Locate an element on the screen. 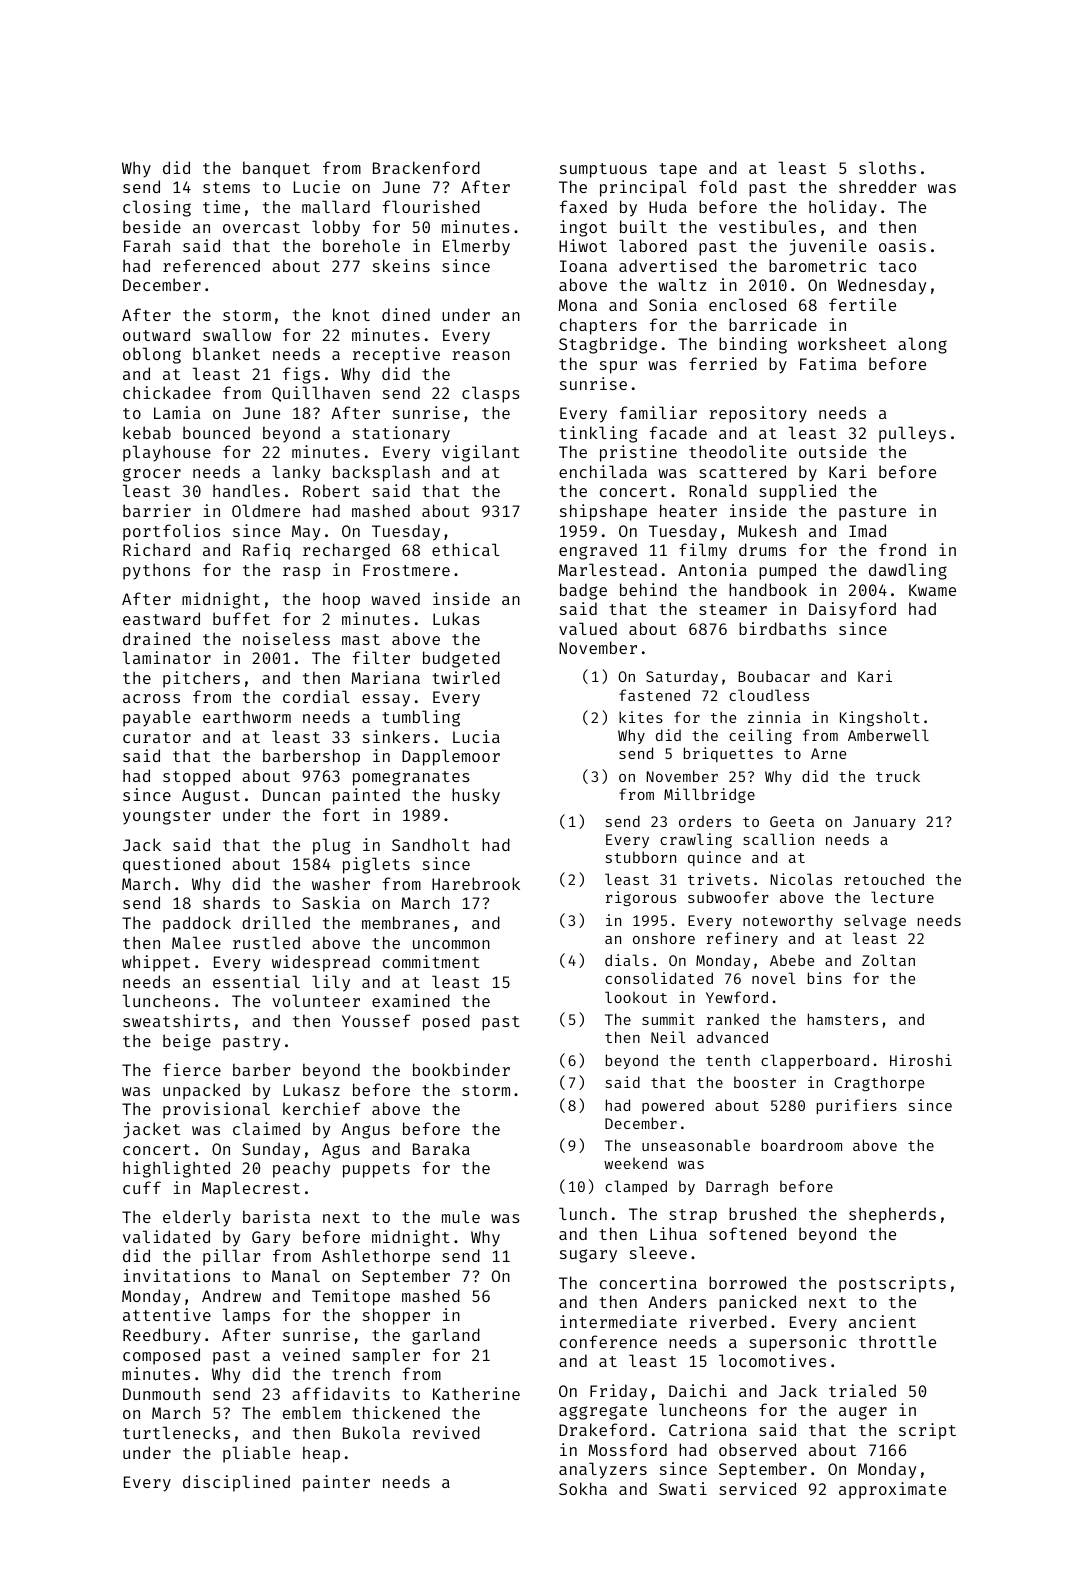 This screenshot has width=1085, height=1571. buffet is located at coordinates (241, 618).
